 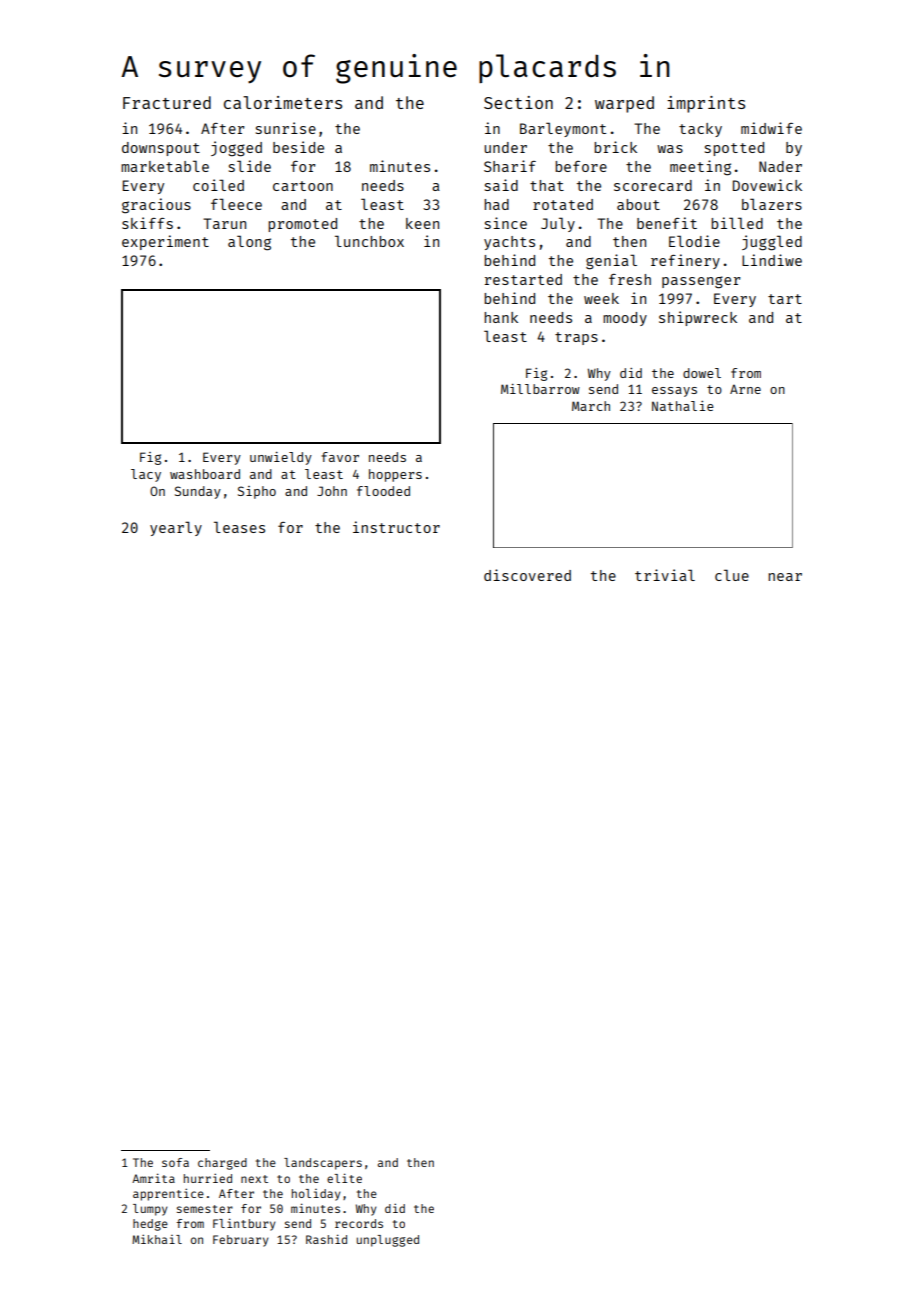 I want to click on calorimeters, so click(x=283, y=102).
